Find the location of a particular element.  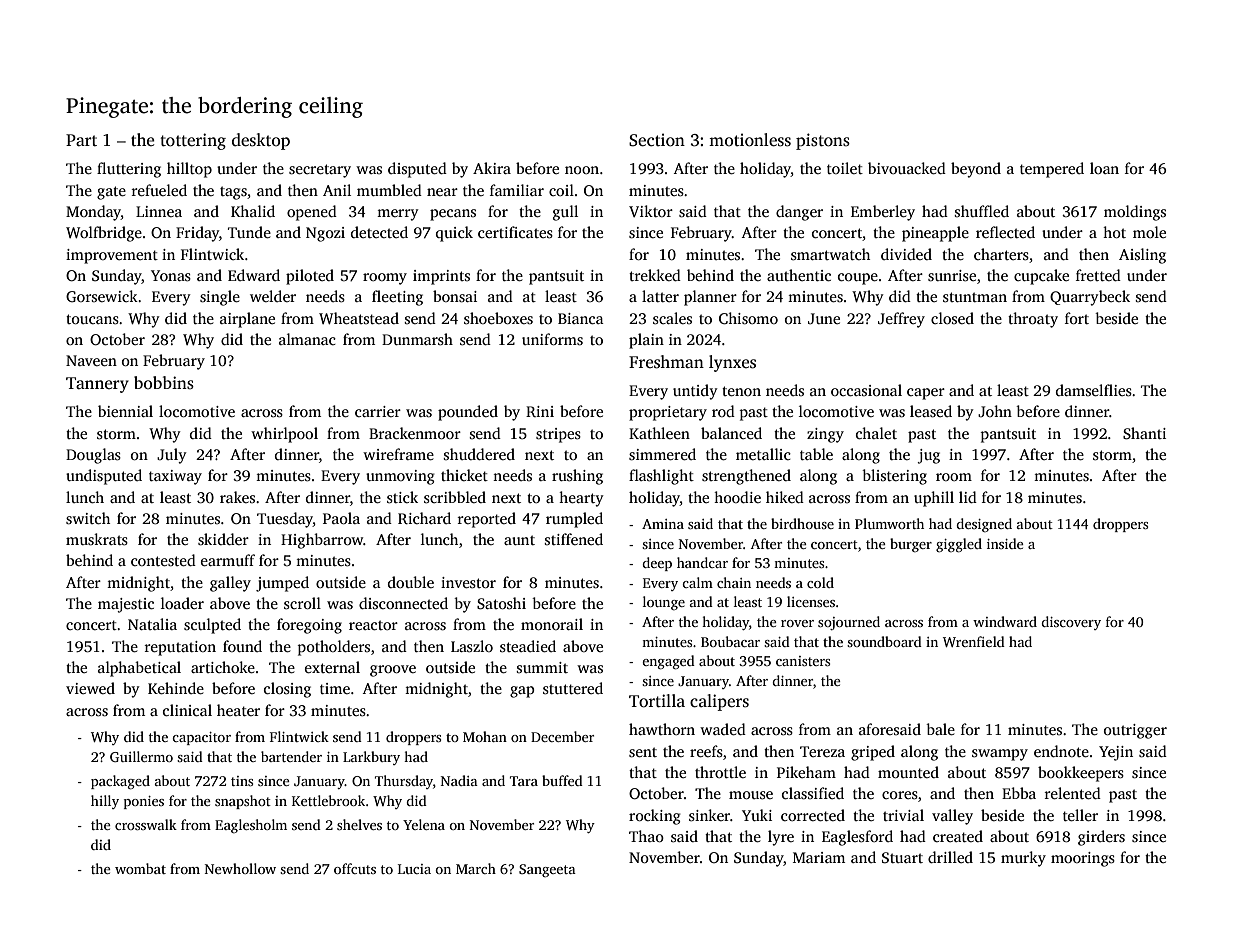

Mariam is located at coordinates (819, 857).
